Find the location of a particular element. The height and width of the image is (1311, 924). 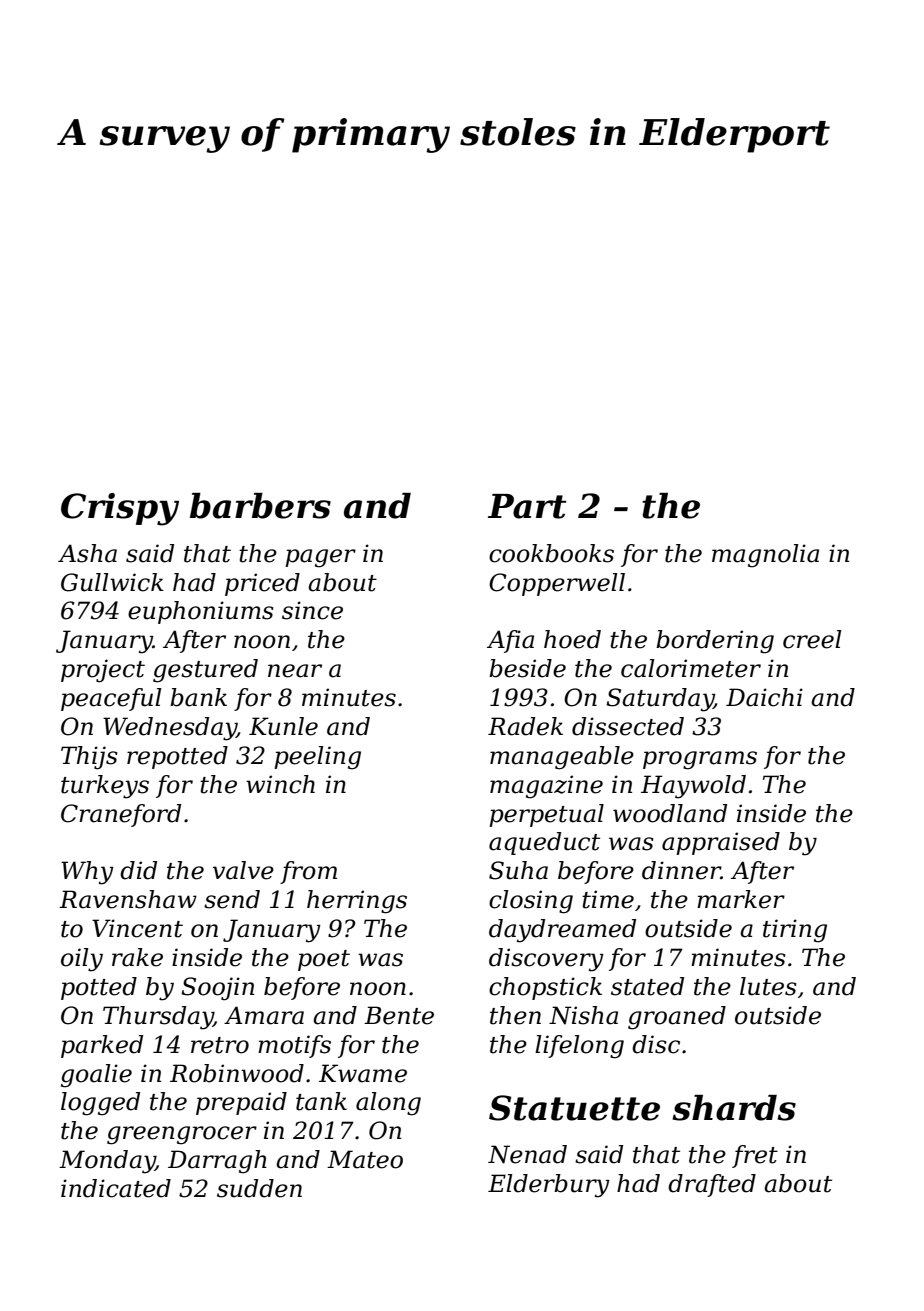

magnolia is located at coordinates (765, 556).
